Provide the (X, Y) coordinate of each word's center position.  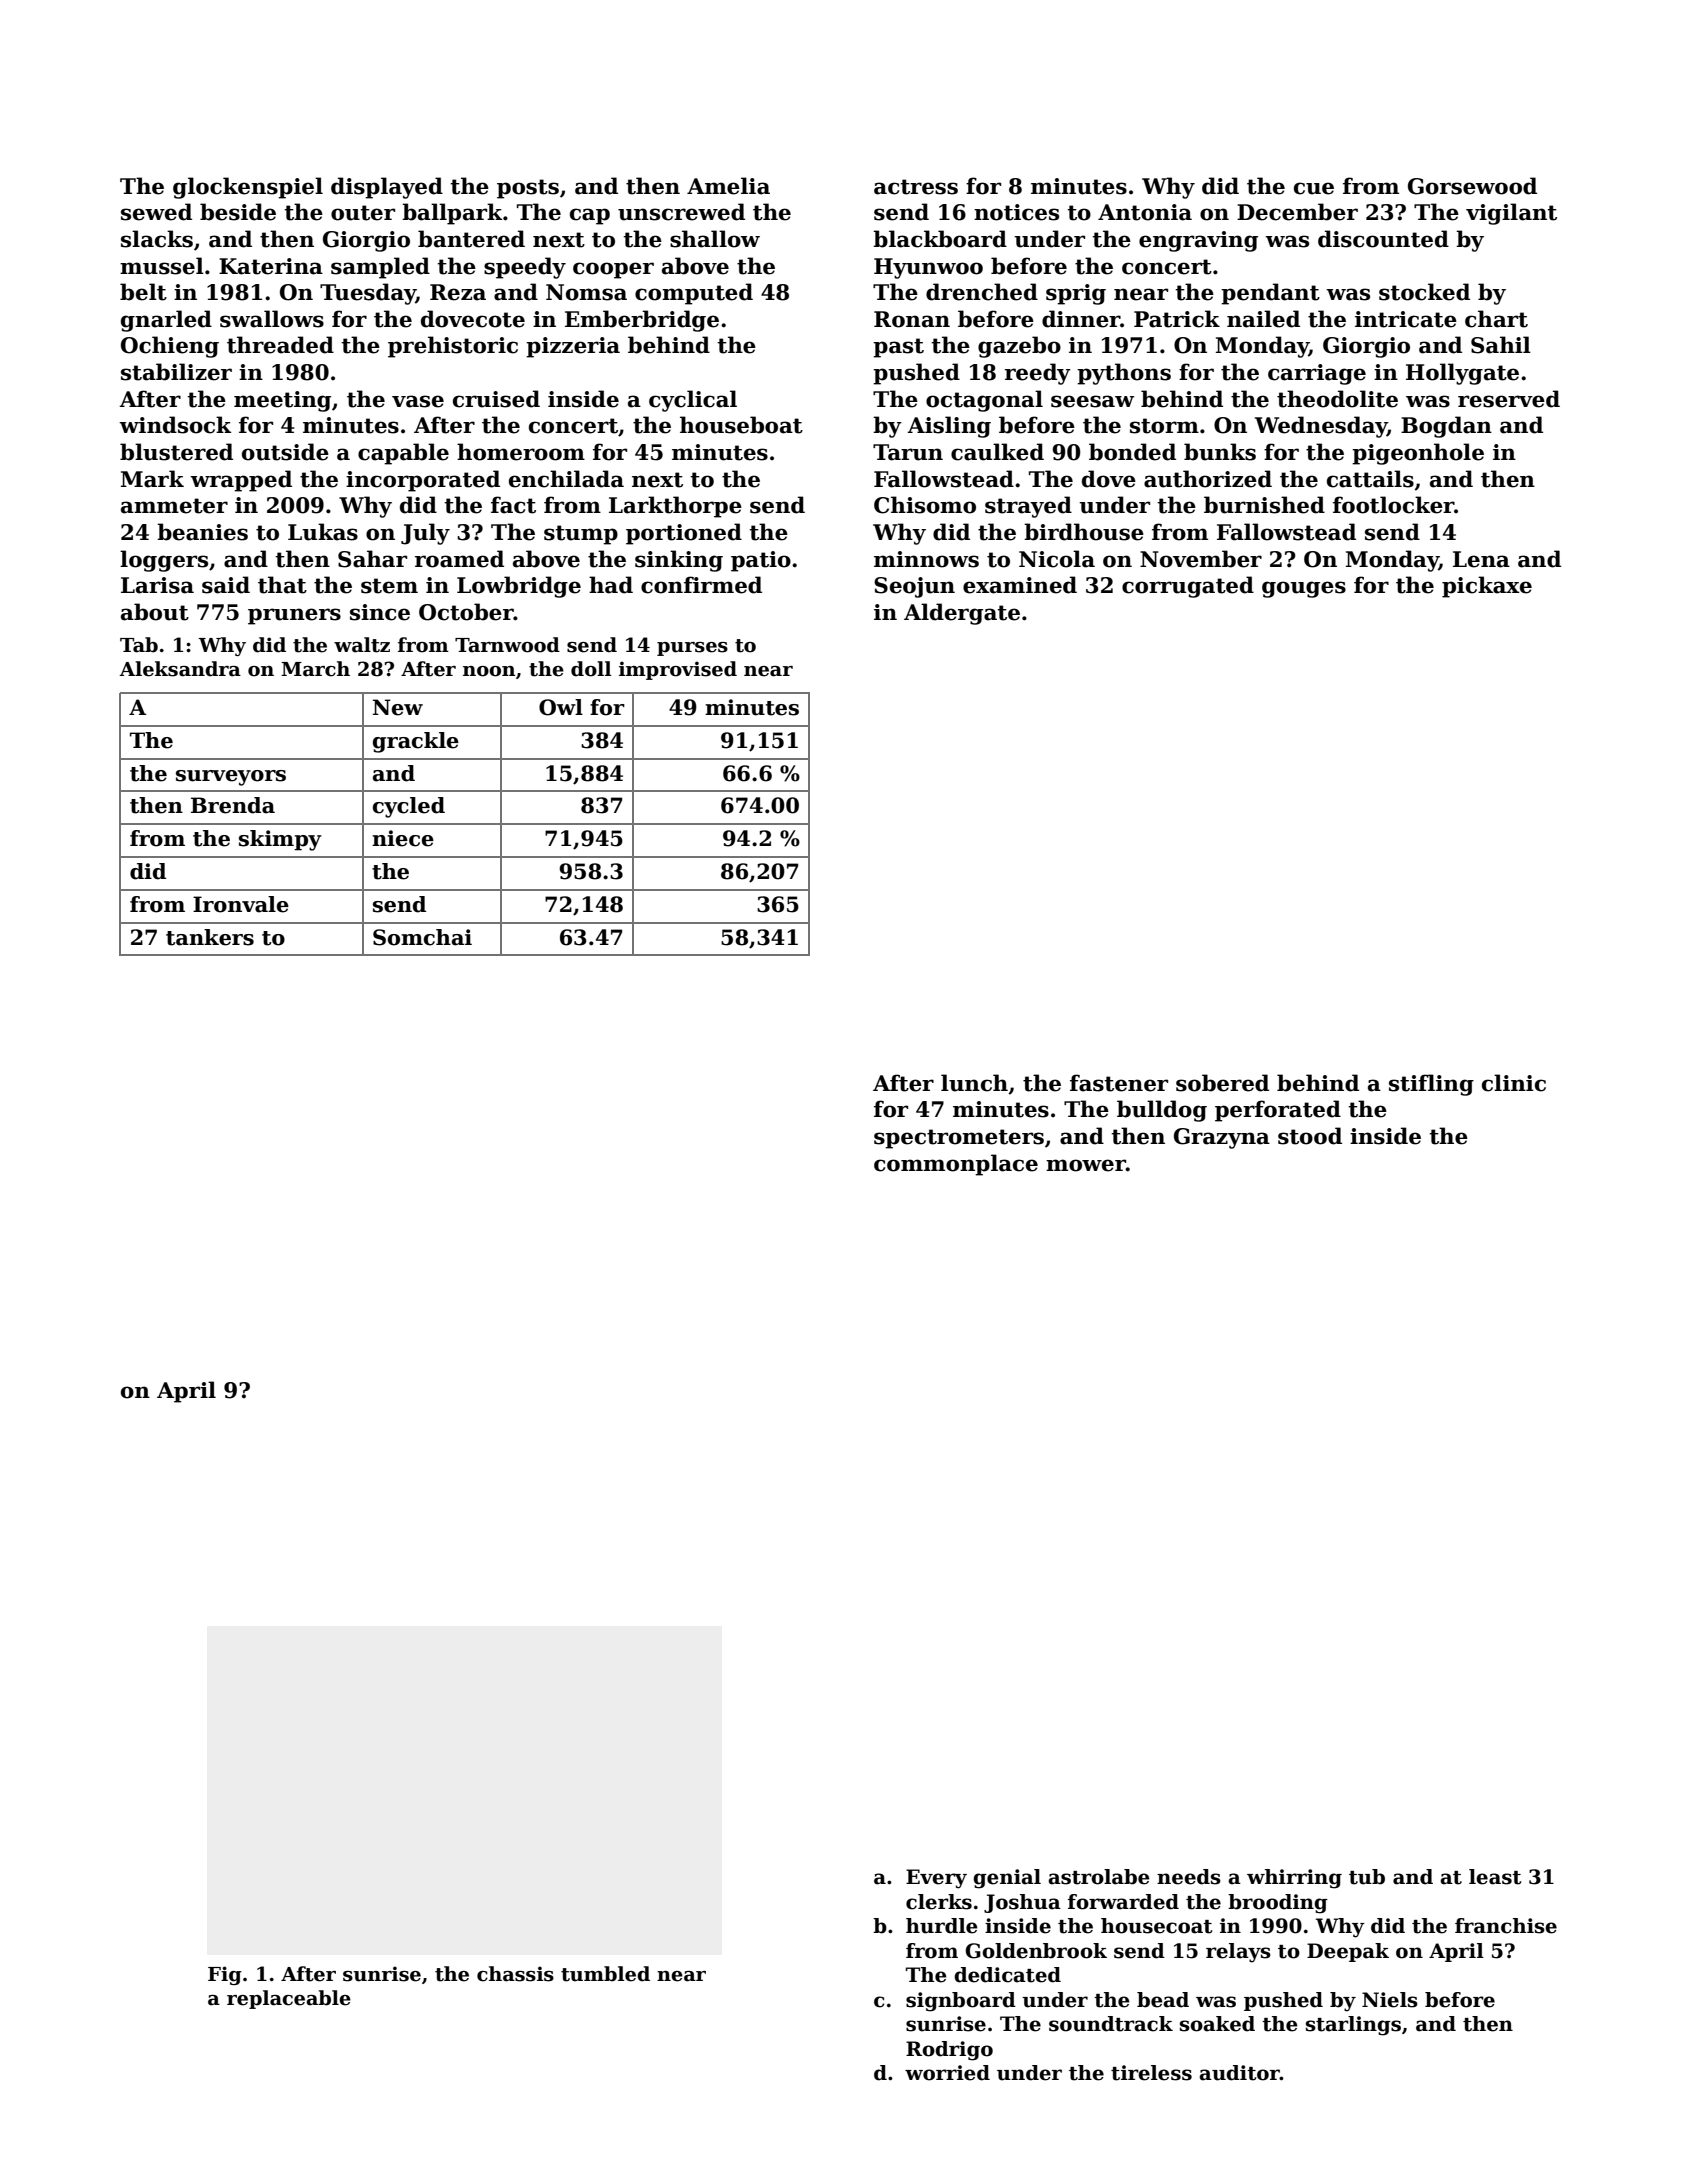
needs (1189, 1877)
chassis (515, 1974)
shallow (715, 239)
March (315, 669)
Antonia (1145, 212)
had (611, 585)
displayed (387, 188)
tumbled (605, 1974)
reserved (1509, 399)
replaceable (289, 1999)
